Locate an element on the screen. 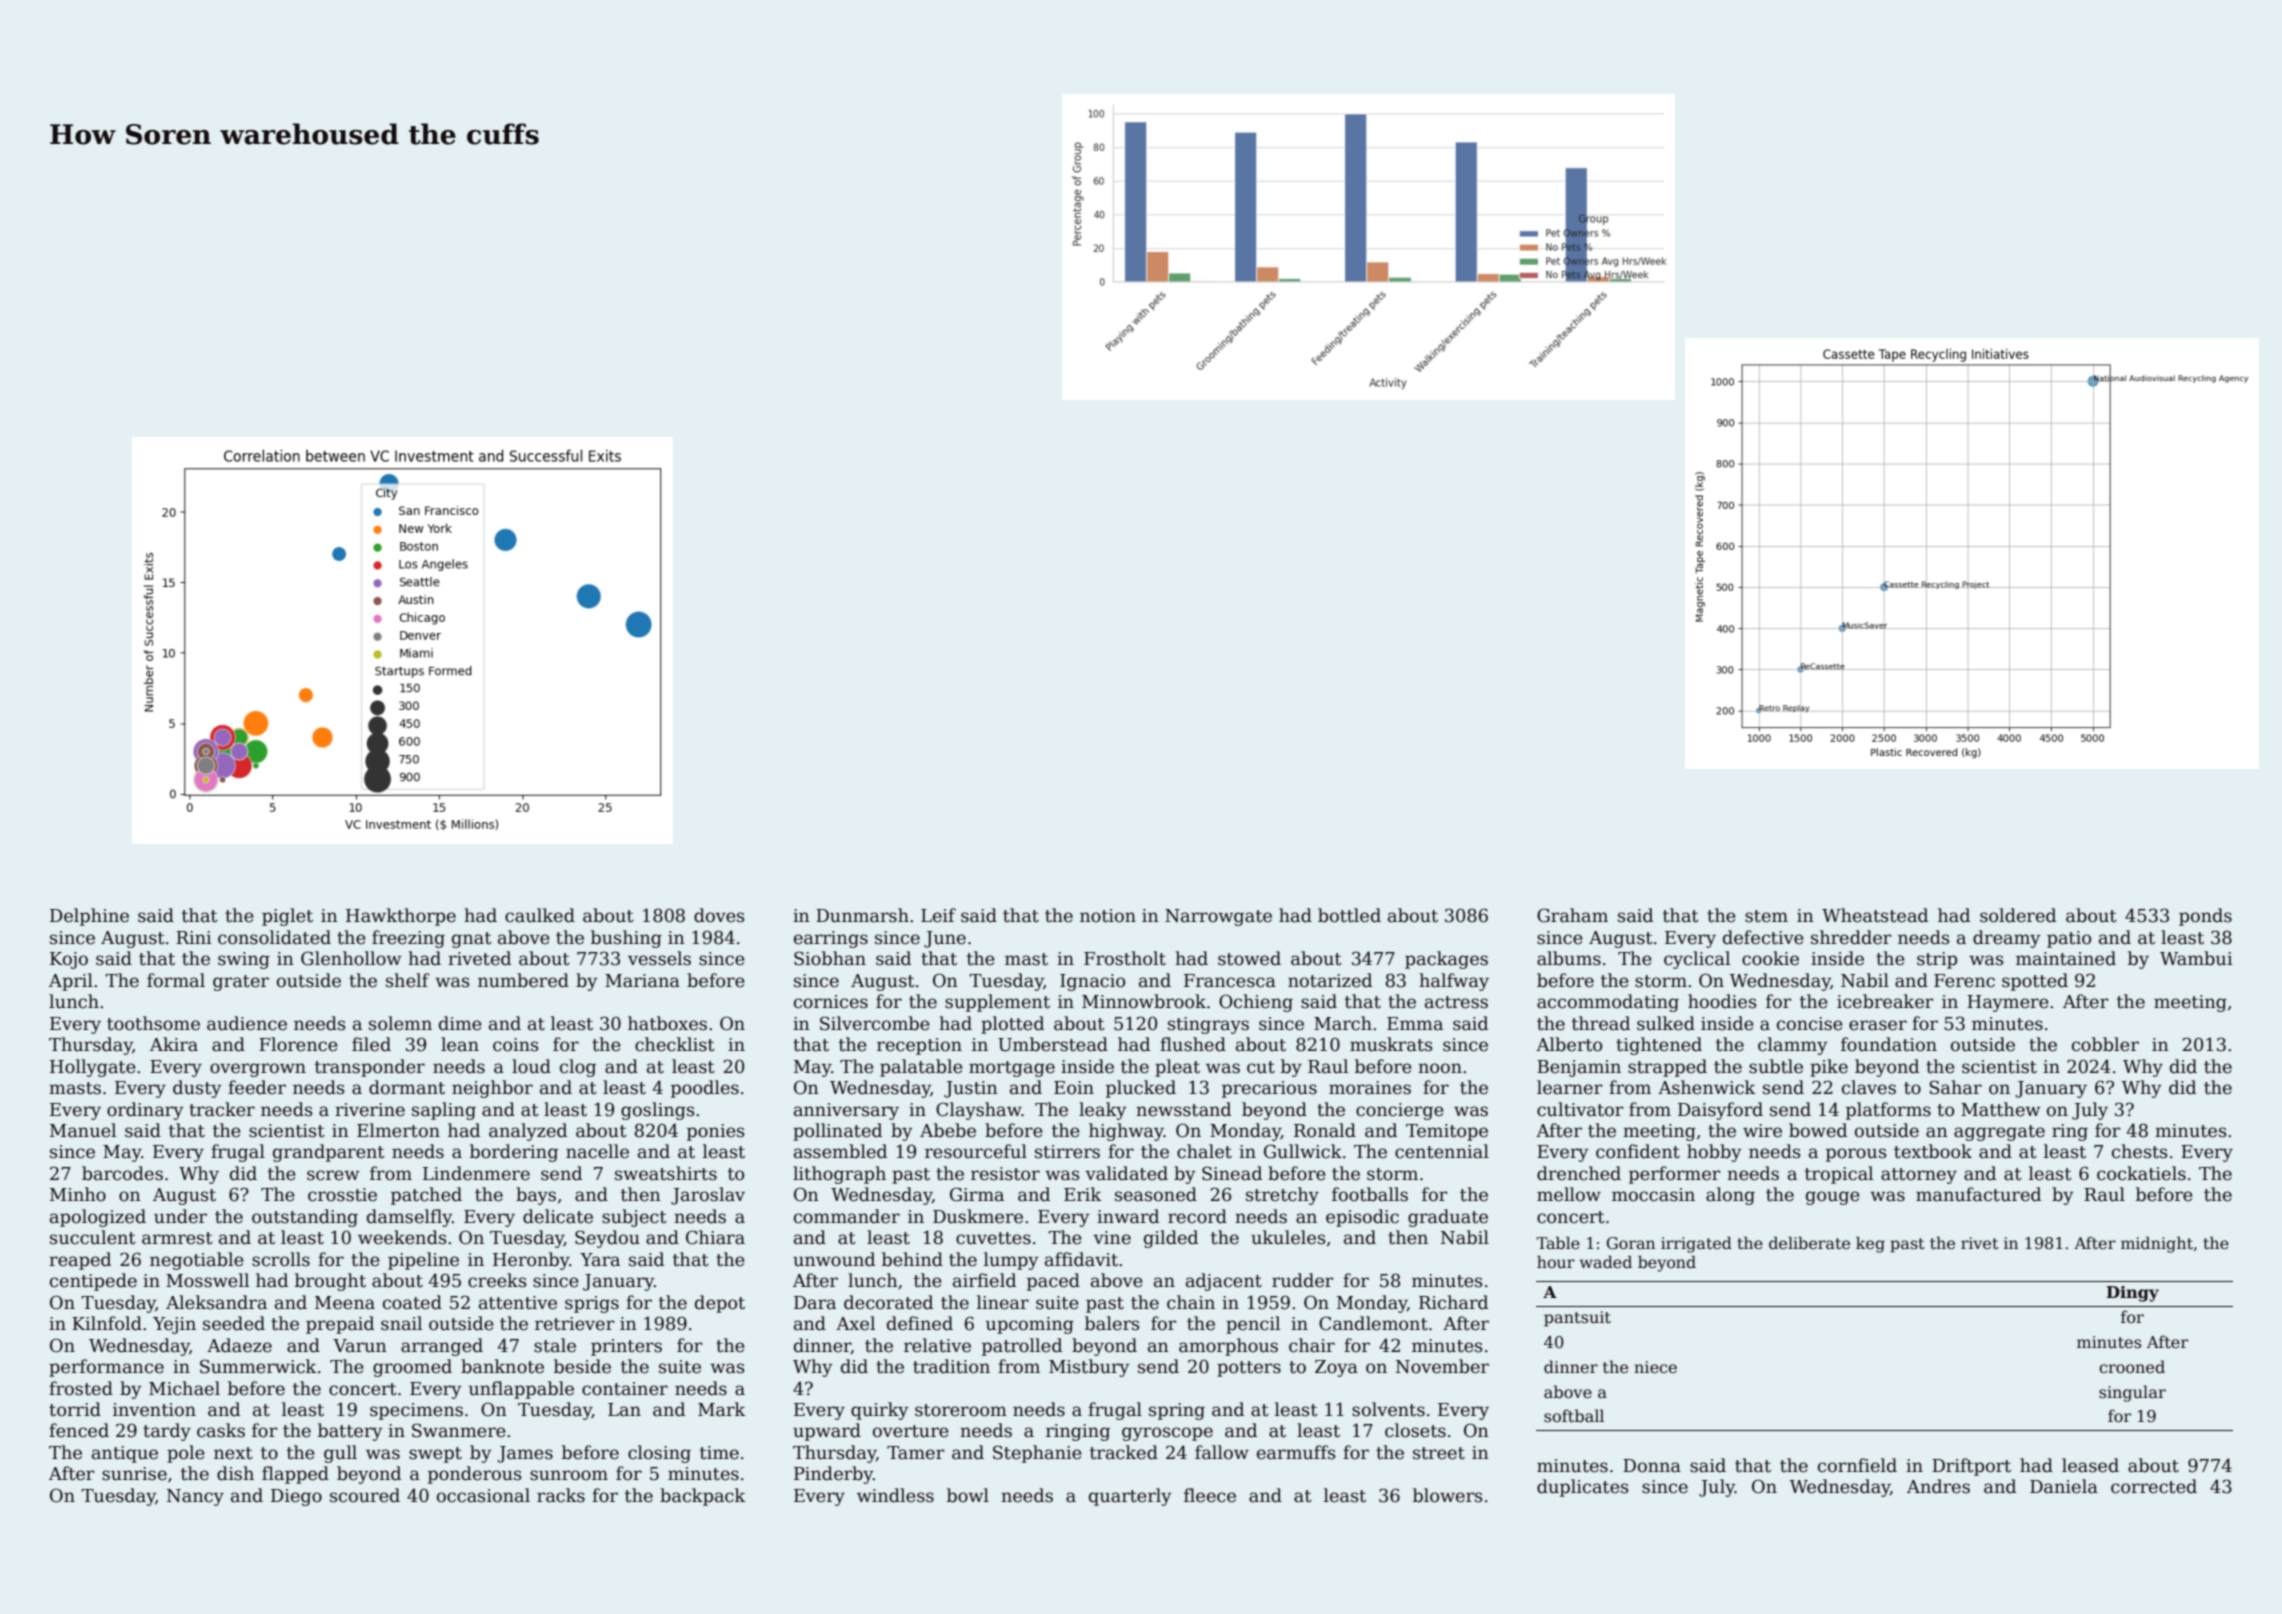 This screenshot has width=2282, height=1614. tropical is located at coordinates (1839, 1175).
